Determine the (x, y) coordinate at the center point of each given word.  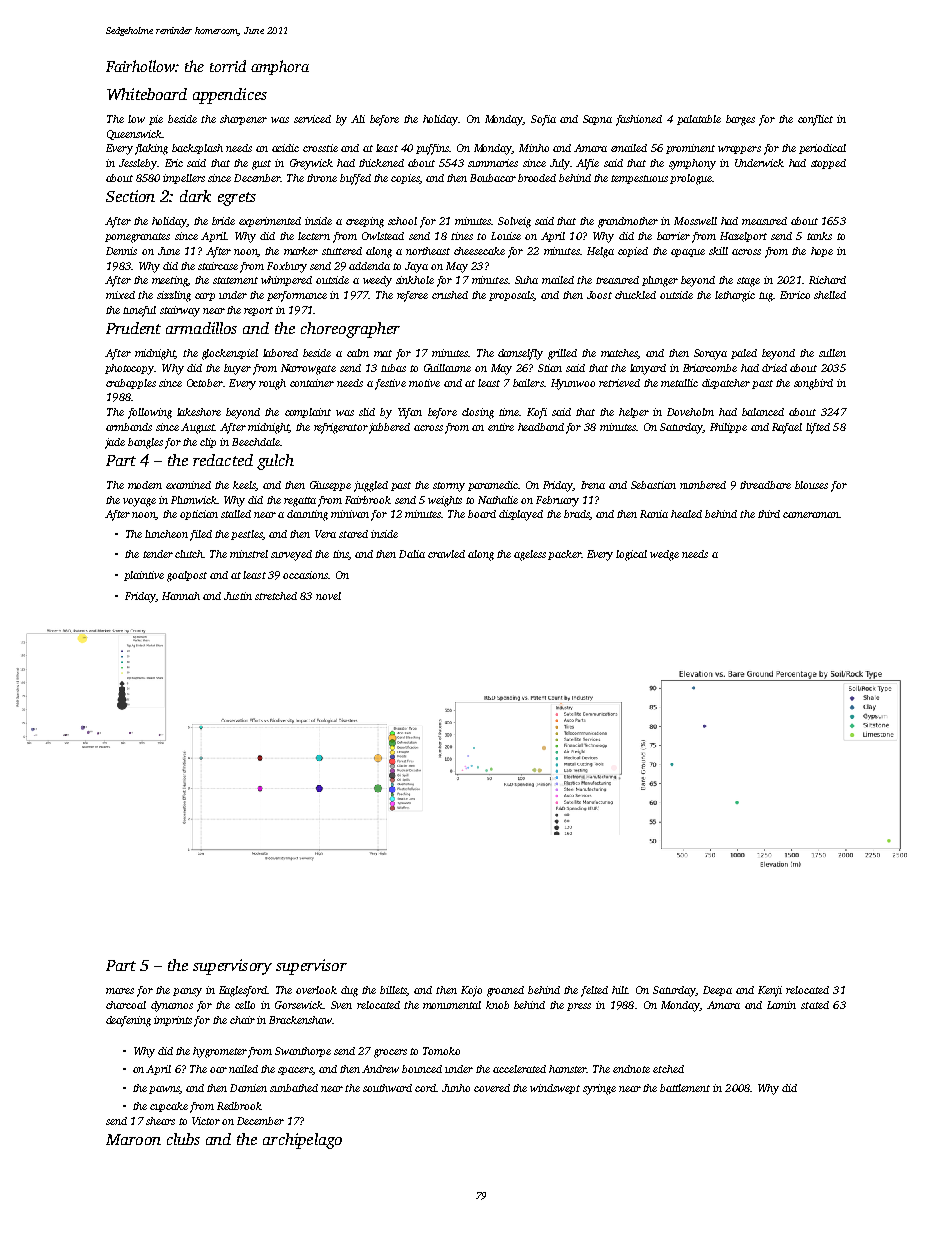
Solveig (514, 222)
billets (393, 991)
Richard (827, 280)
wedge (664, 555)
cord (425, 1088)
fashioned (639, 120)
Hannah (181, 596)
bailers (528, 383)
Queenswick (134, 135)
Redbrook (239, 1106)
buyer (237, 369)
